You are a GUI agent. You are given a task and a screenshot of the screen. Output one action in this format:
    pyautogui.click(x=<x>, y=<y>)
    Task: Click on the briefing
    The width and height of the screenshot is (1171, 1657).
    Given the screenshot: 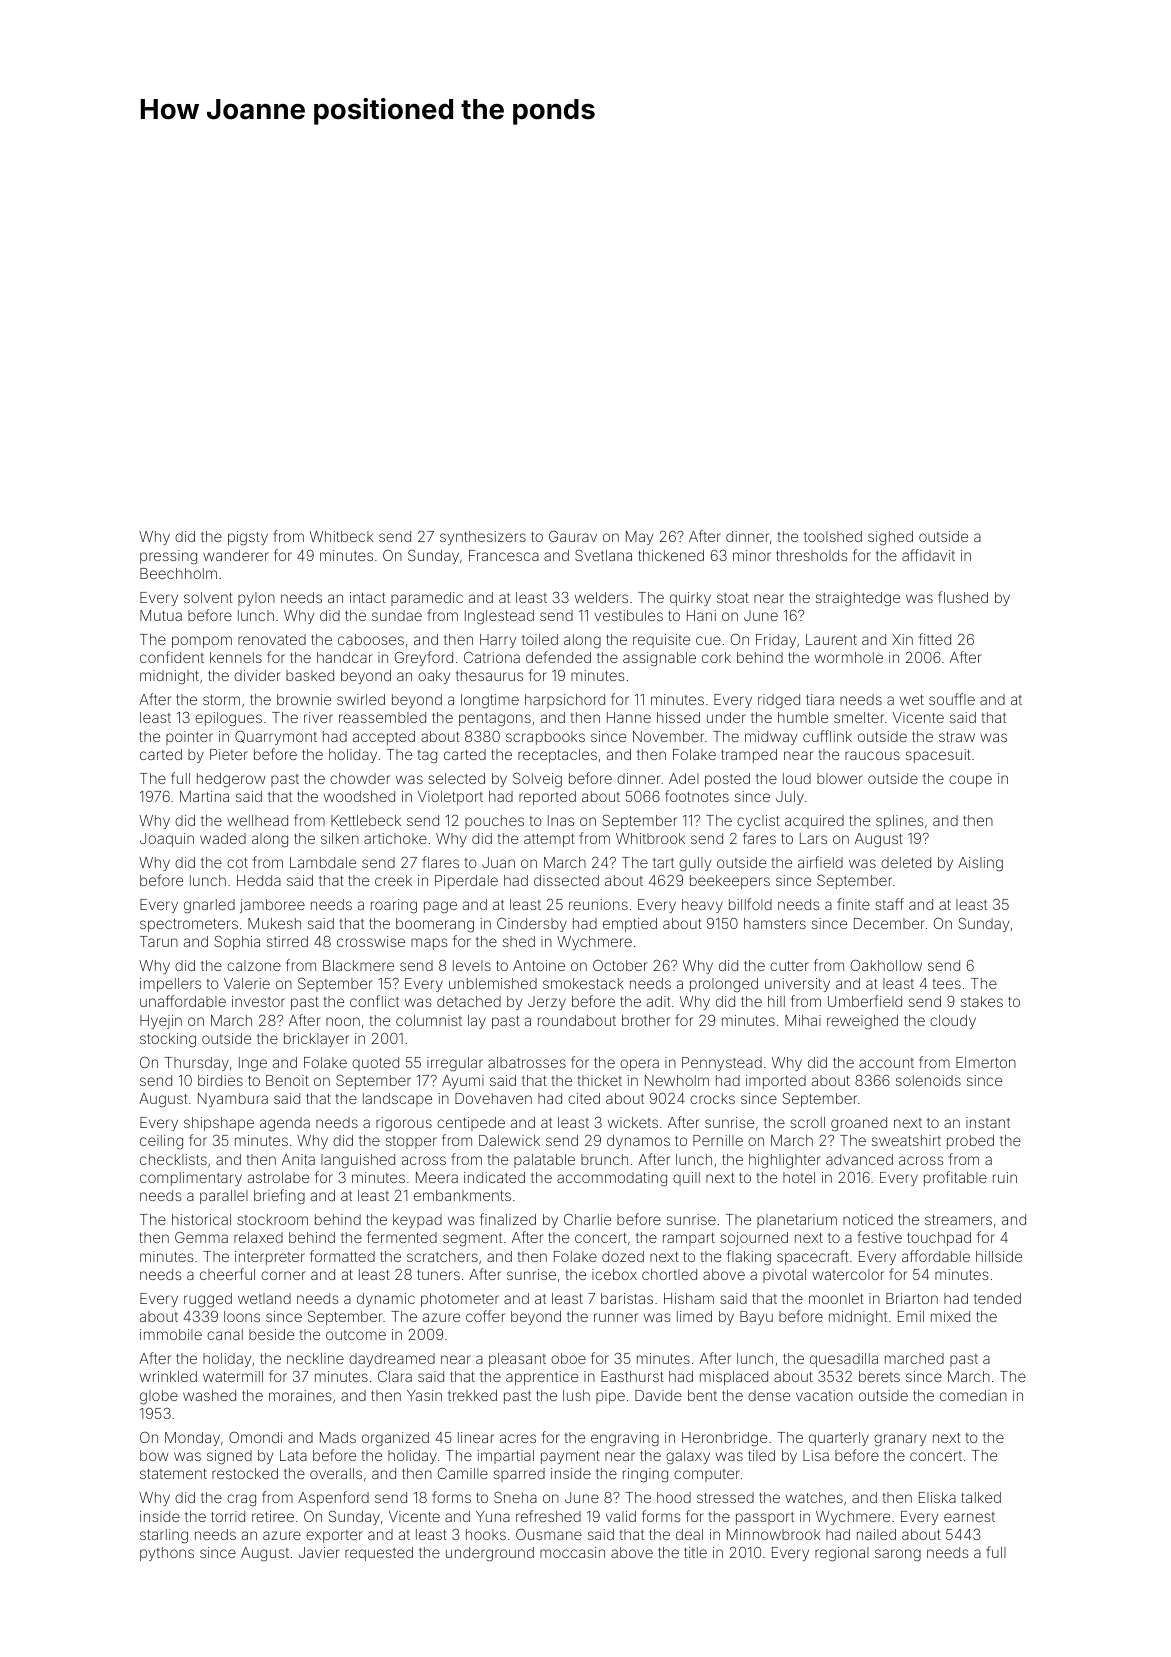 What is the action you would take?
    pyautogui.click(x=279, y=1197)
